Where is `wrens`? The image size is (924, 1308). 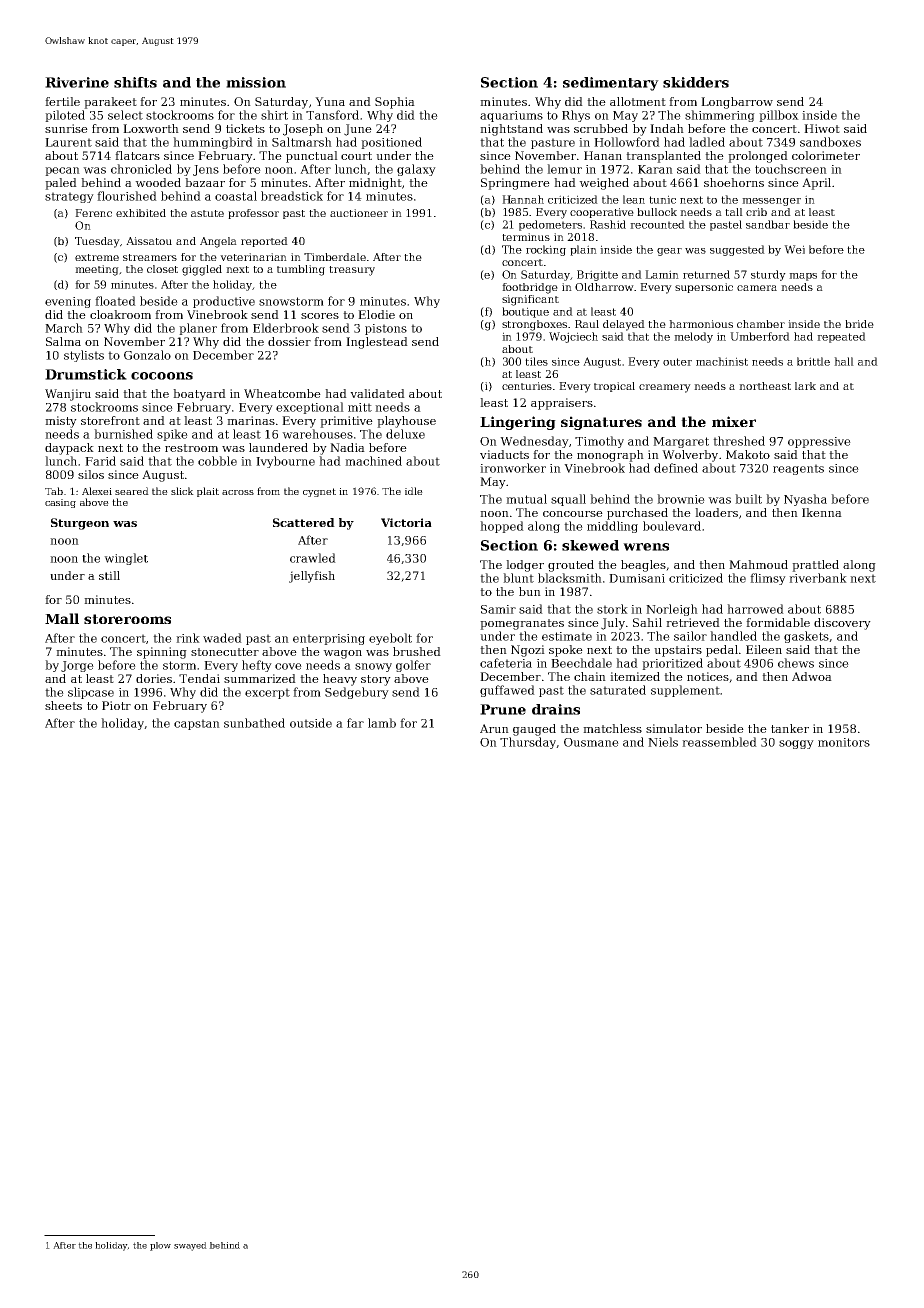 wrens is located at coordinates (646, 547).
